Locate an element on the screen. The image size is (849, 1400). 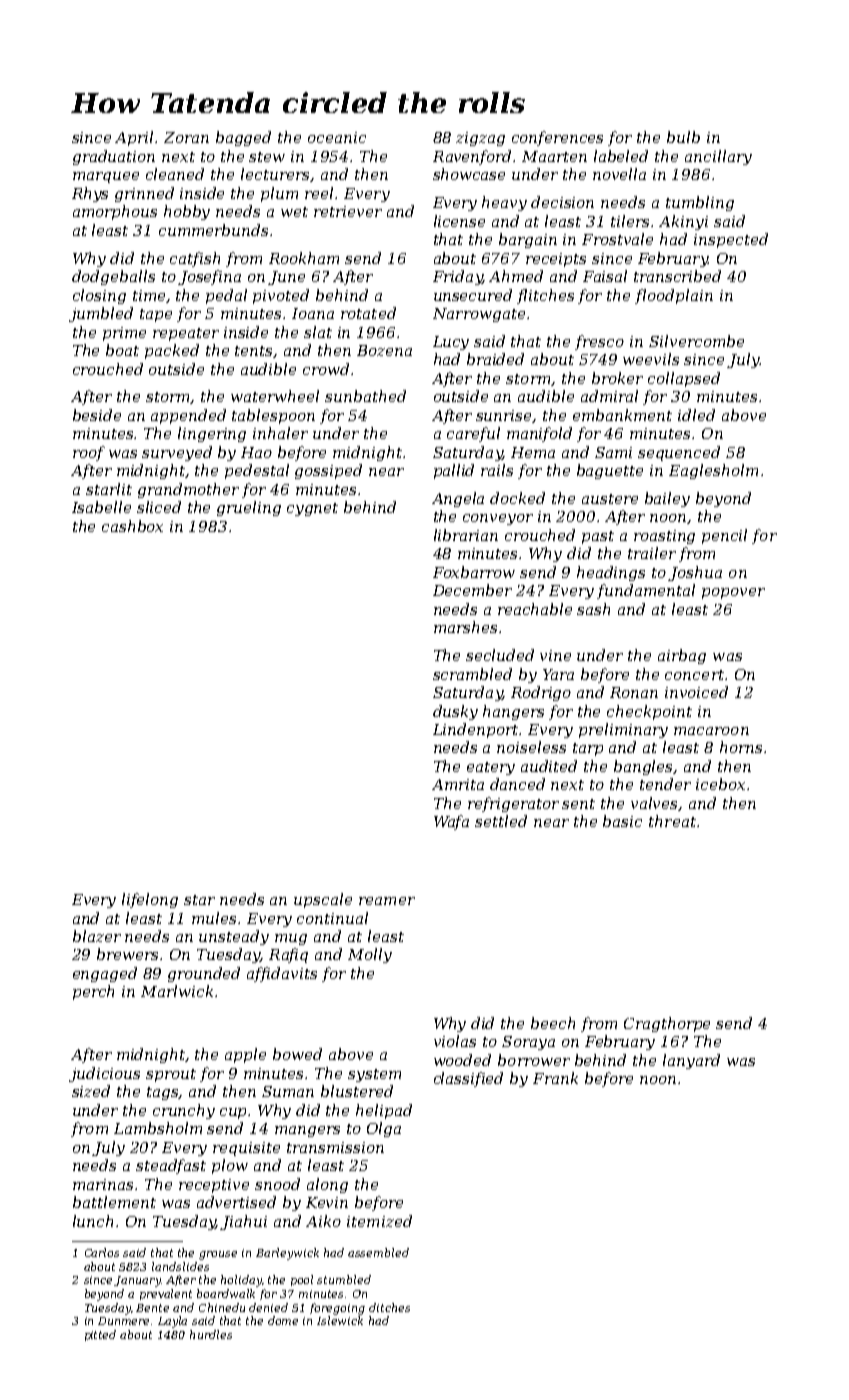
hobby is located at coordinates (187, 212).
